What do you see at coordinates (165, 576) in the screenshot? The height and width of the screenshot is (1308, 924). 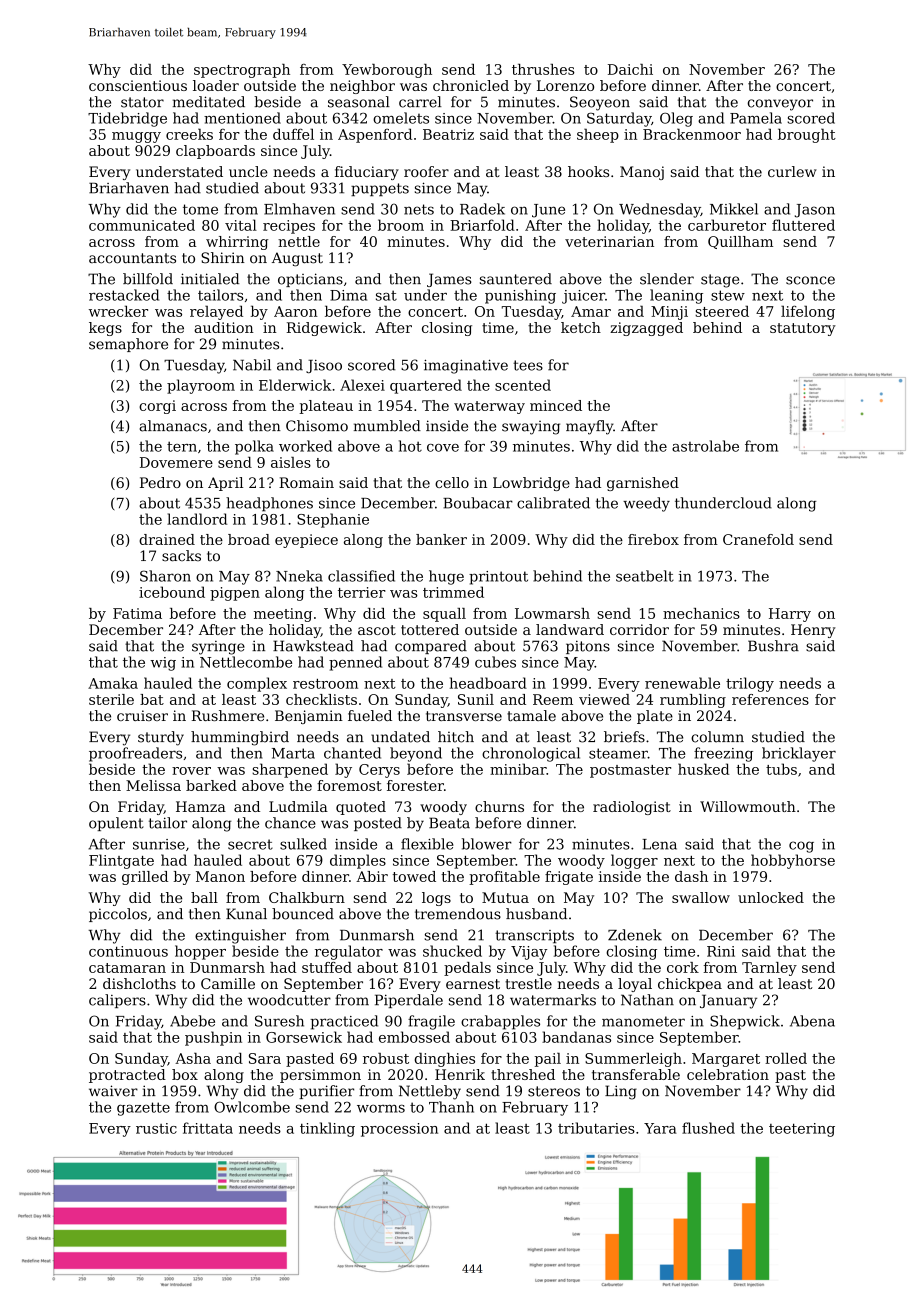 I see `Sharon` at bounding box center [165, 576].
